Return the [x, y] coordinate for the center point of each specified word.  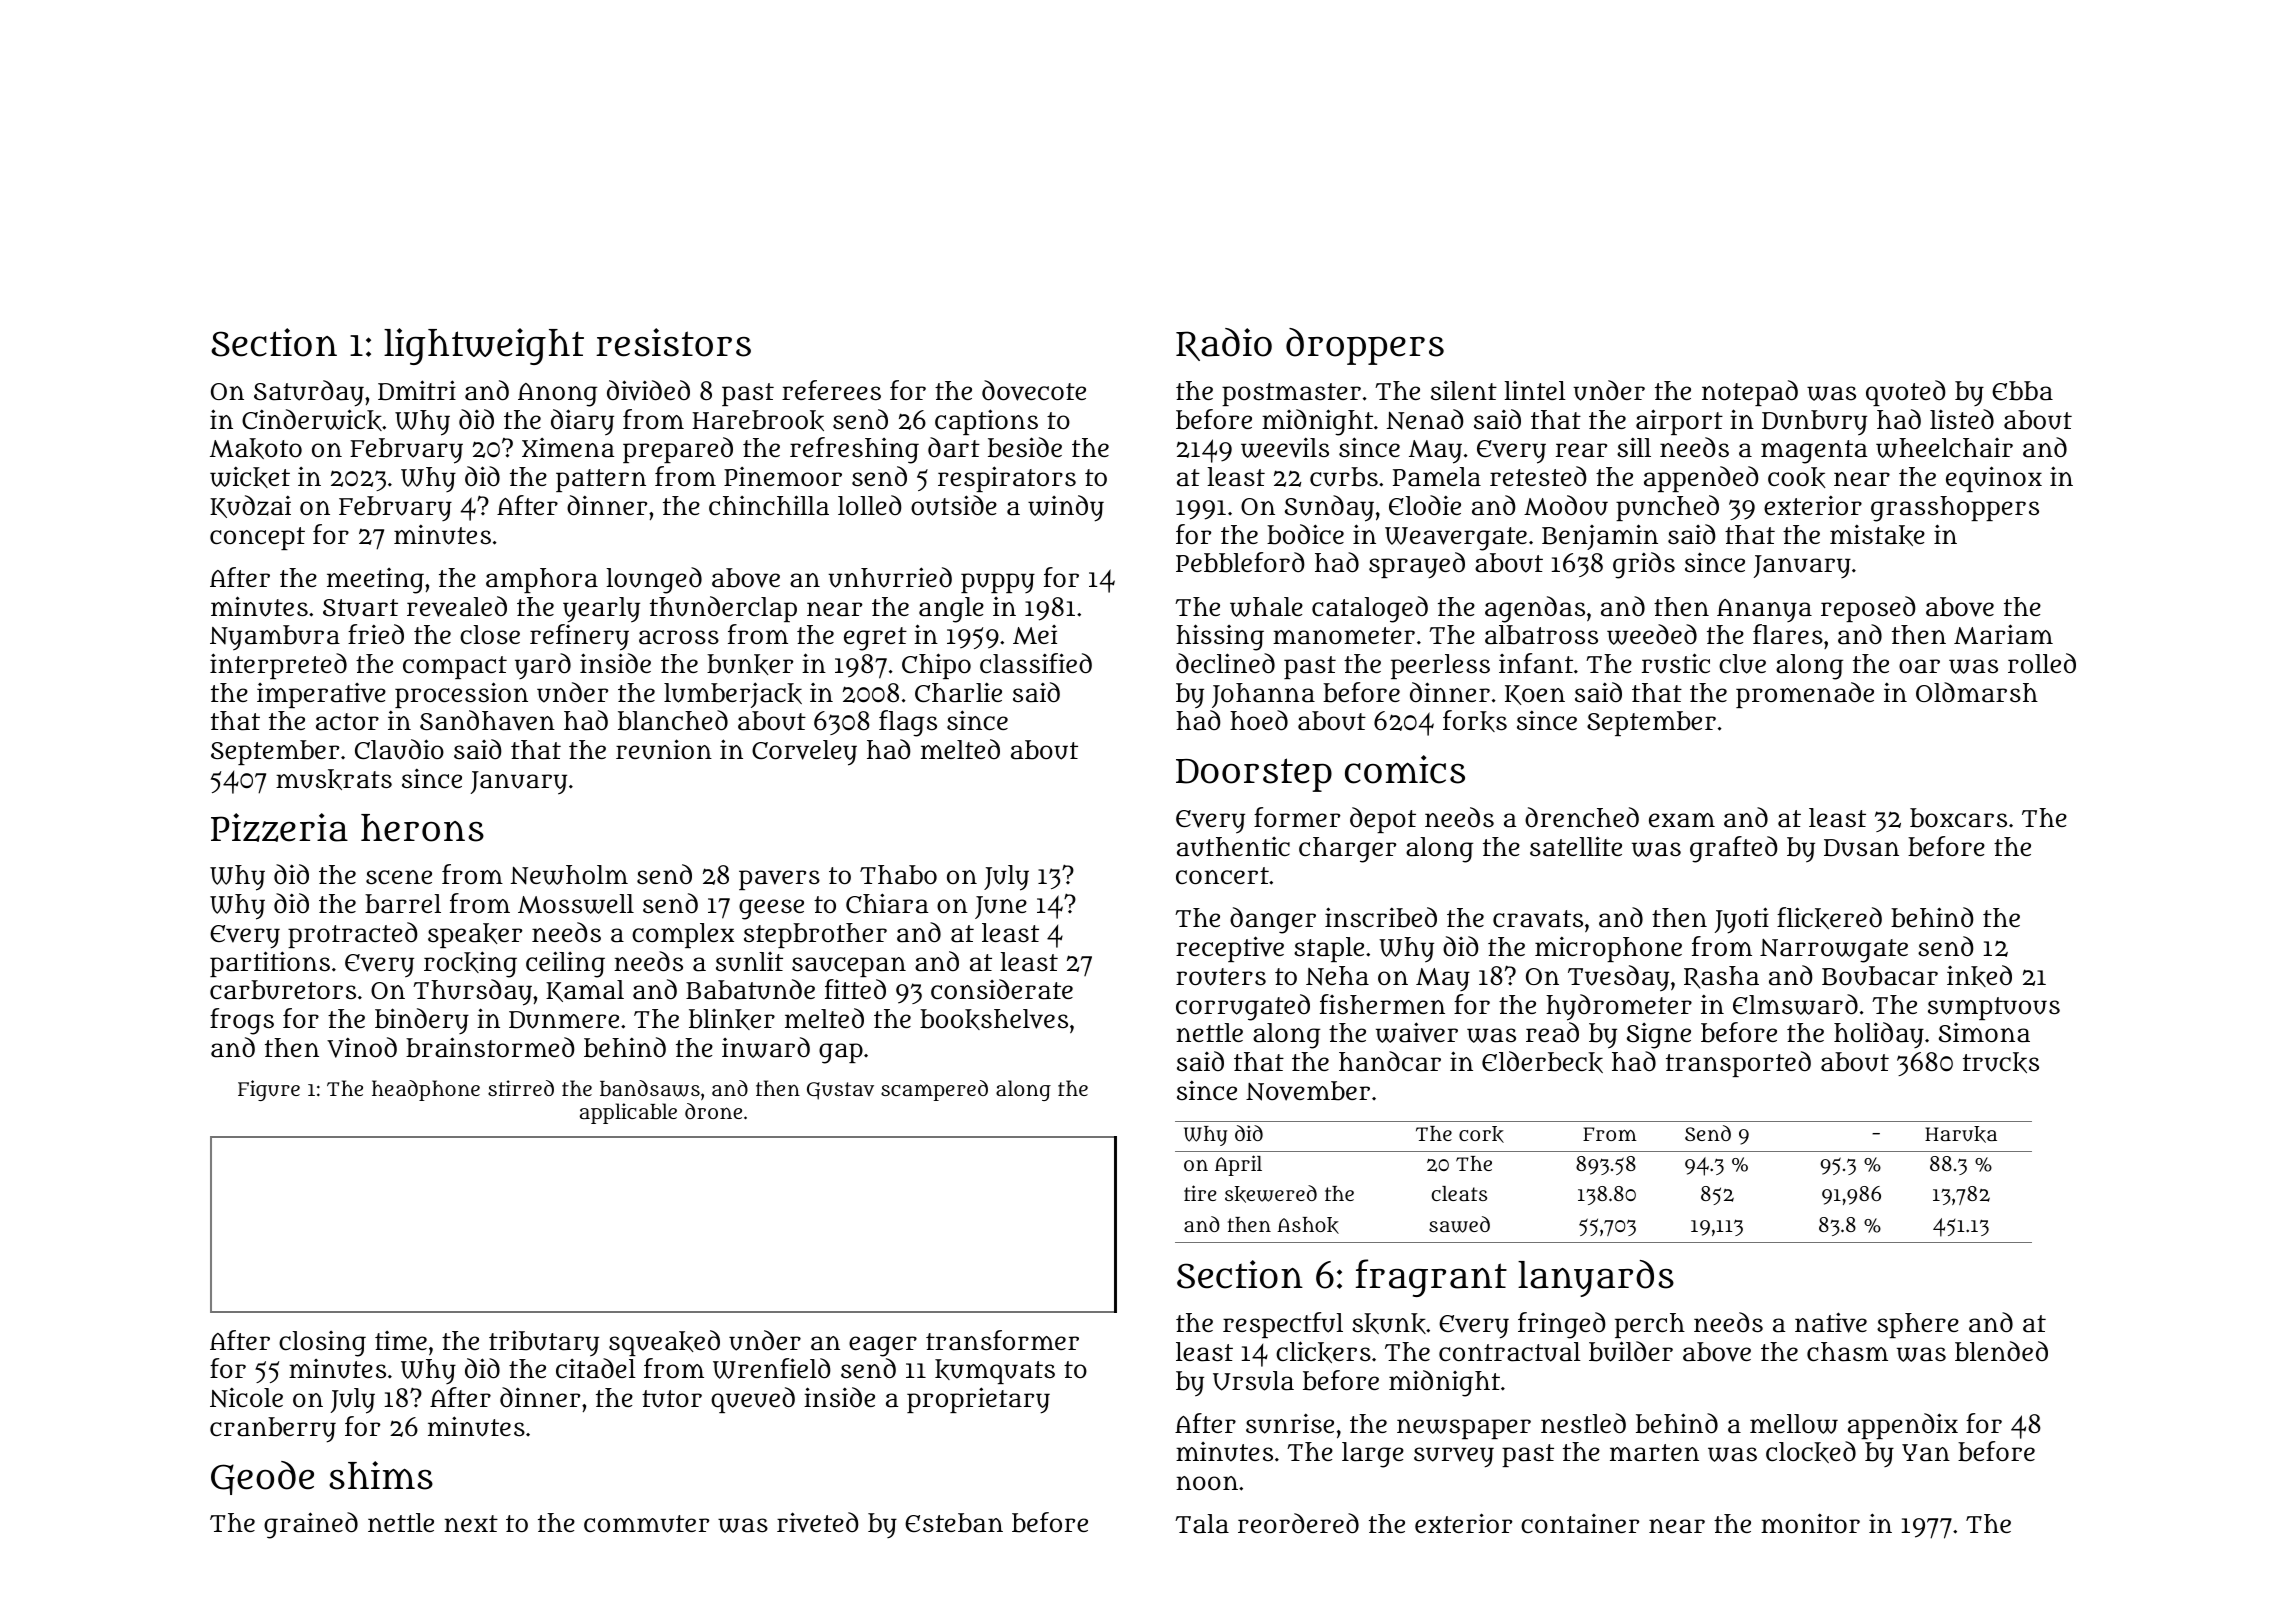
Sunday [1329, 508]
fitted [855, 989]
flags [908, 723]
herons [422, 828]
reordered [1298, 1523]
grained [311, 1525]
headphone [426, 1090]
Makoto [256, 448]
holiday [1879, 1035]
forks [1475, 721]
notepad [1750, 393]
